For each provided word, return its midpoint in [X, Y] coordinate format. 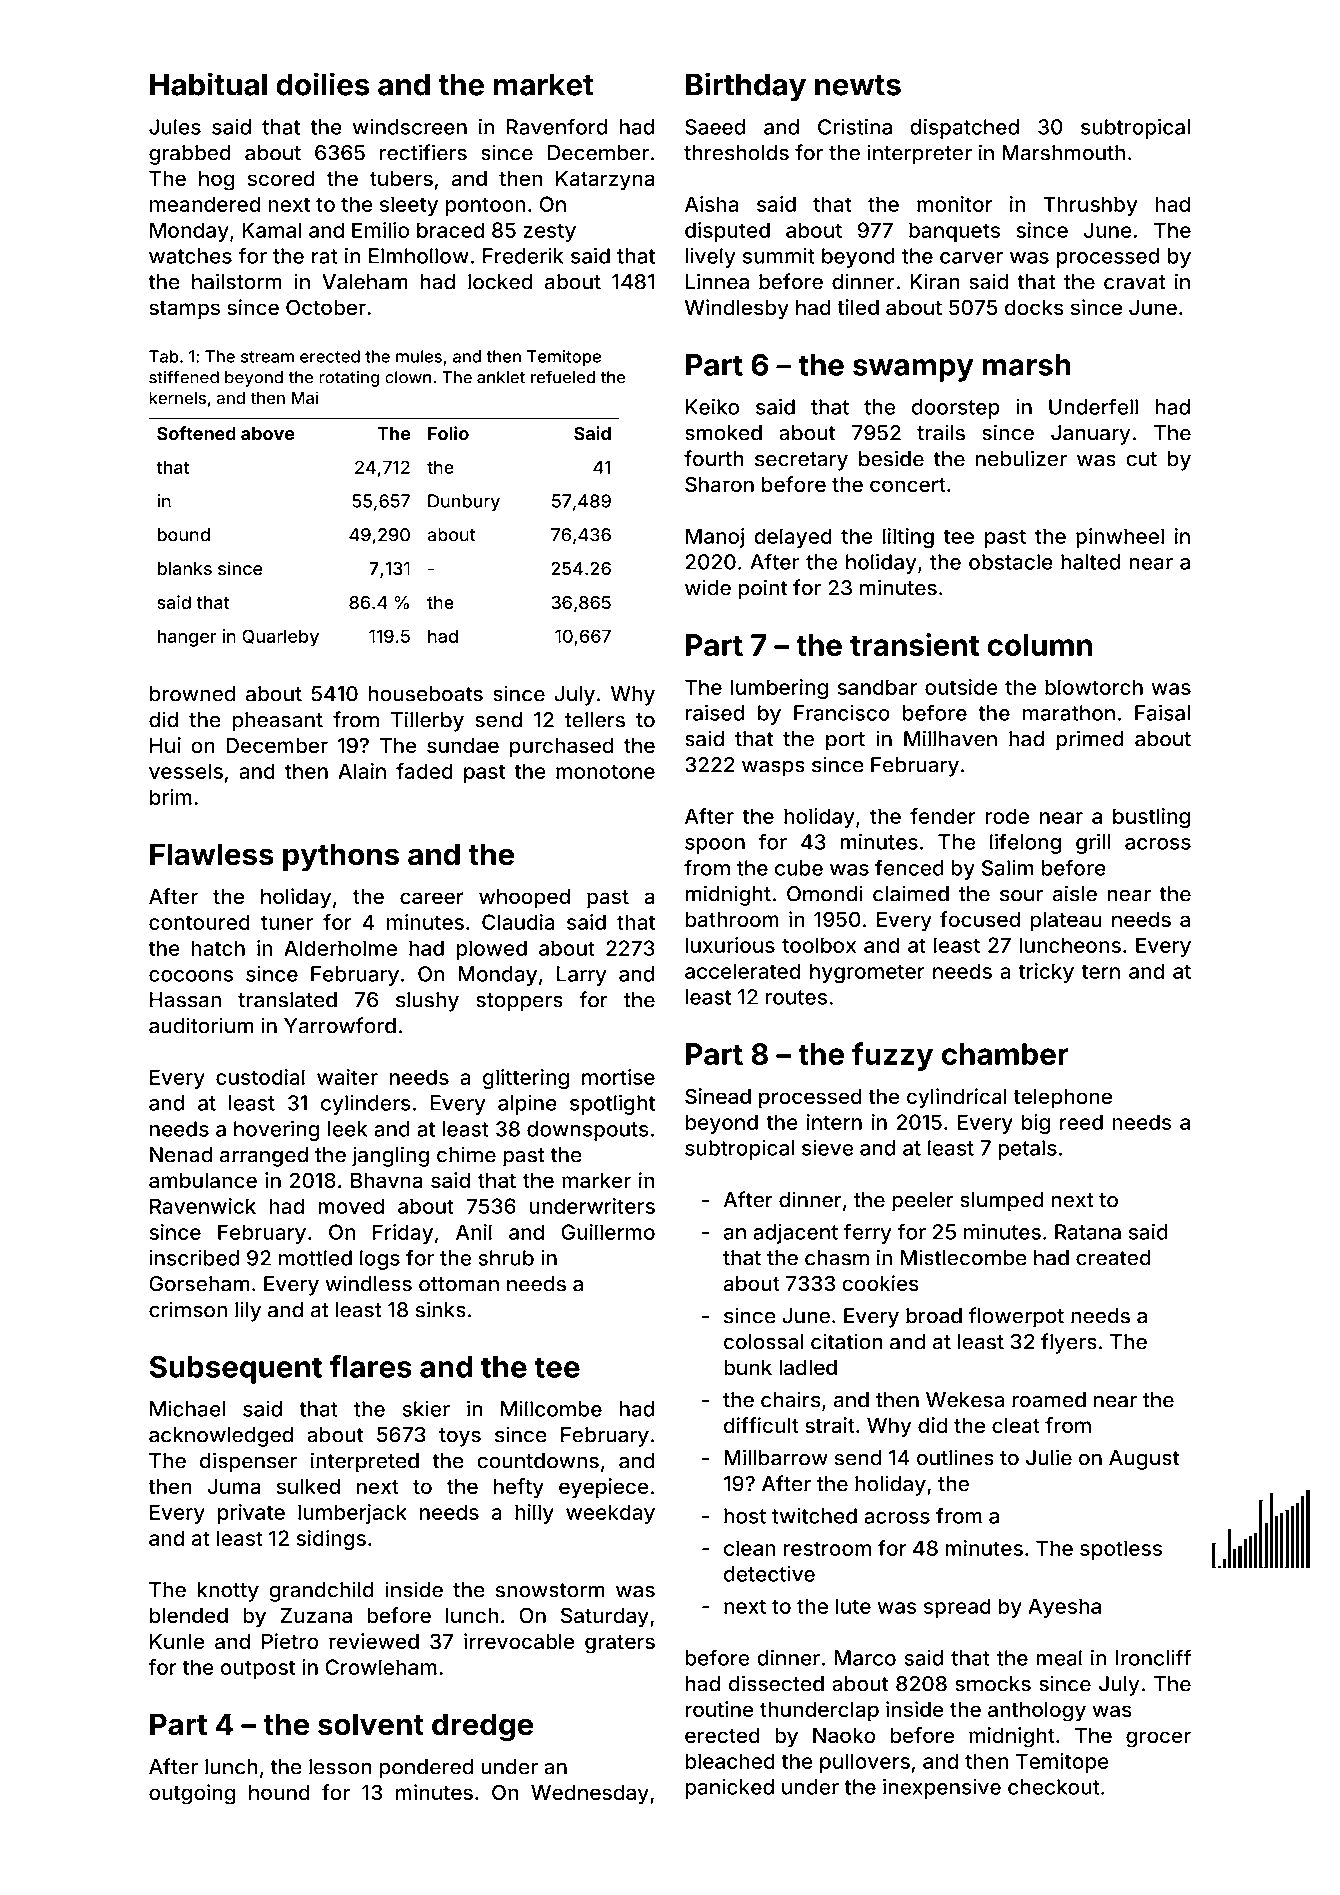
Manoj [715, 538]
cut [1141, 459]
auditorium [201, 1025]
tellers [595, 720]
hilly [534, 1514]
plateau [1066, 922]
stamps [184, 310]
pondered [426, 1769]
